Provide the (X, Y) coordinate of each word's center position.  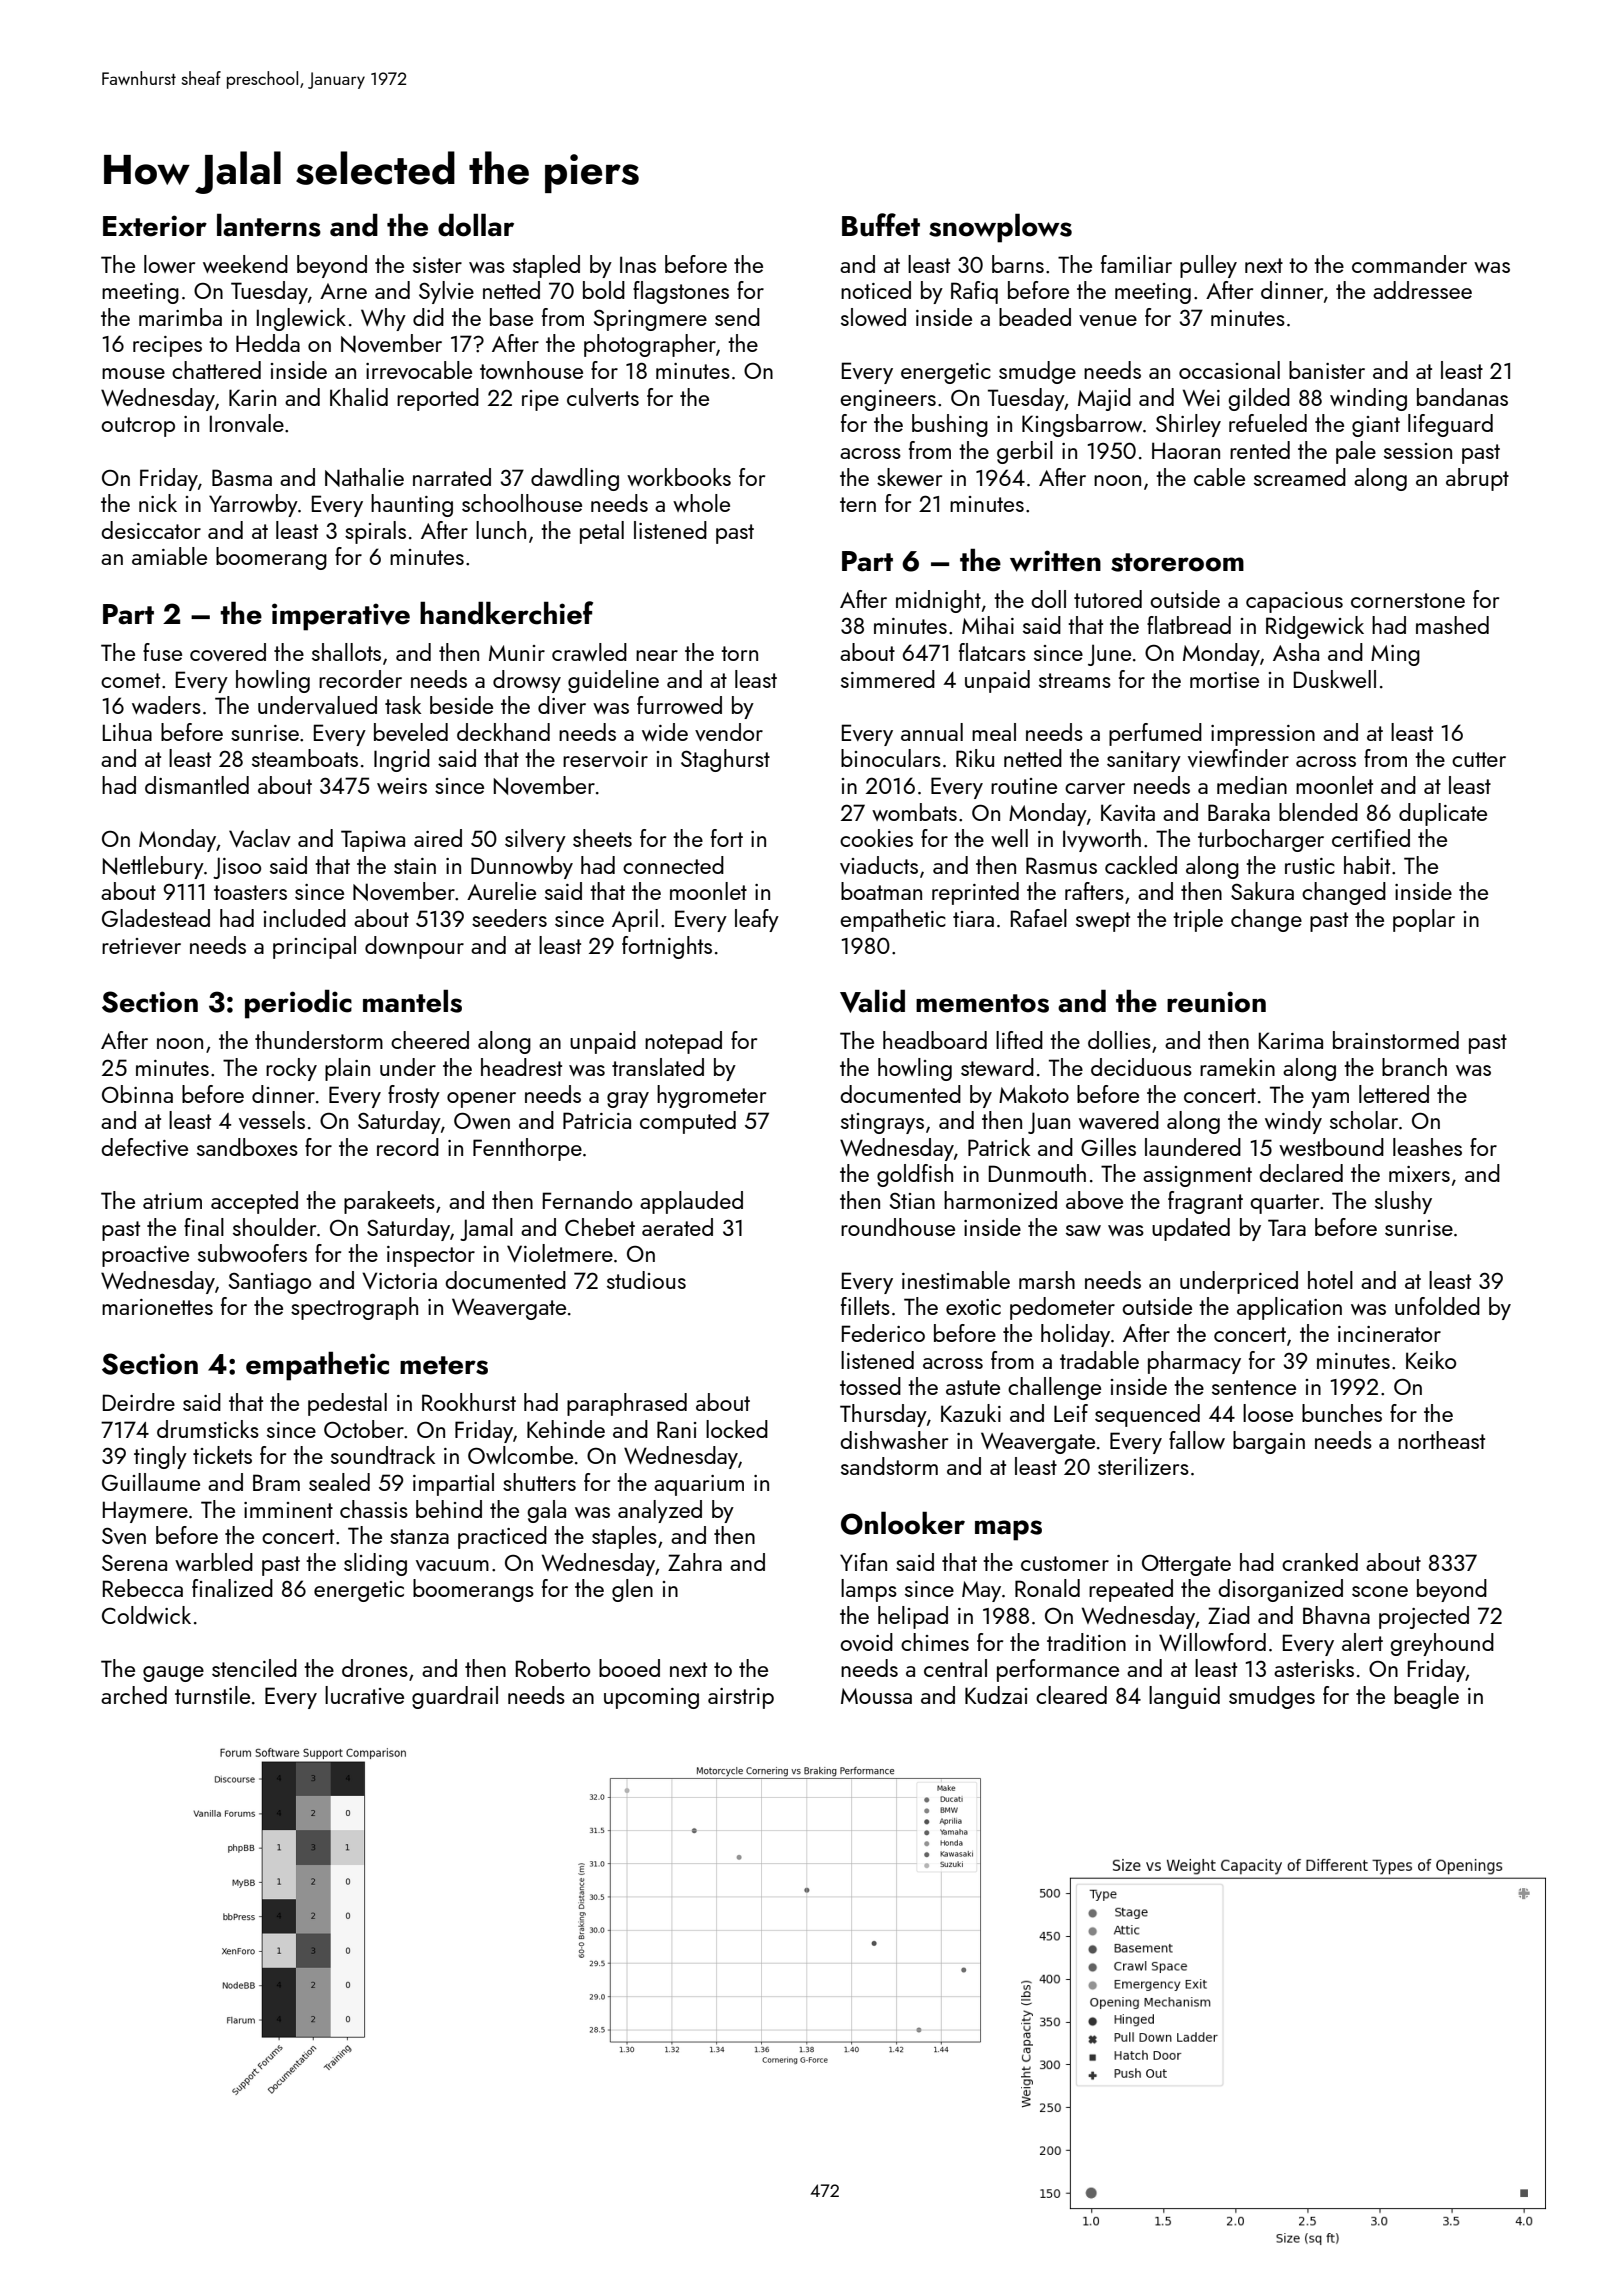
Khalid (359, 397)
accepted (254, 1202)
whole (701, 503)
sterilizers (1143, 1466)
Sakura (1262, 891)
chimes (935, 1642)
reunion (1216, 1002)
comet (130, 680)
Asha (1296, 652)
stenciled (254, 1668)
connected (673, 865)
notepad (683, 1042)
